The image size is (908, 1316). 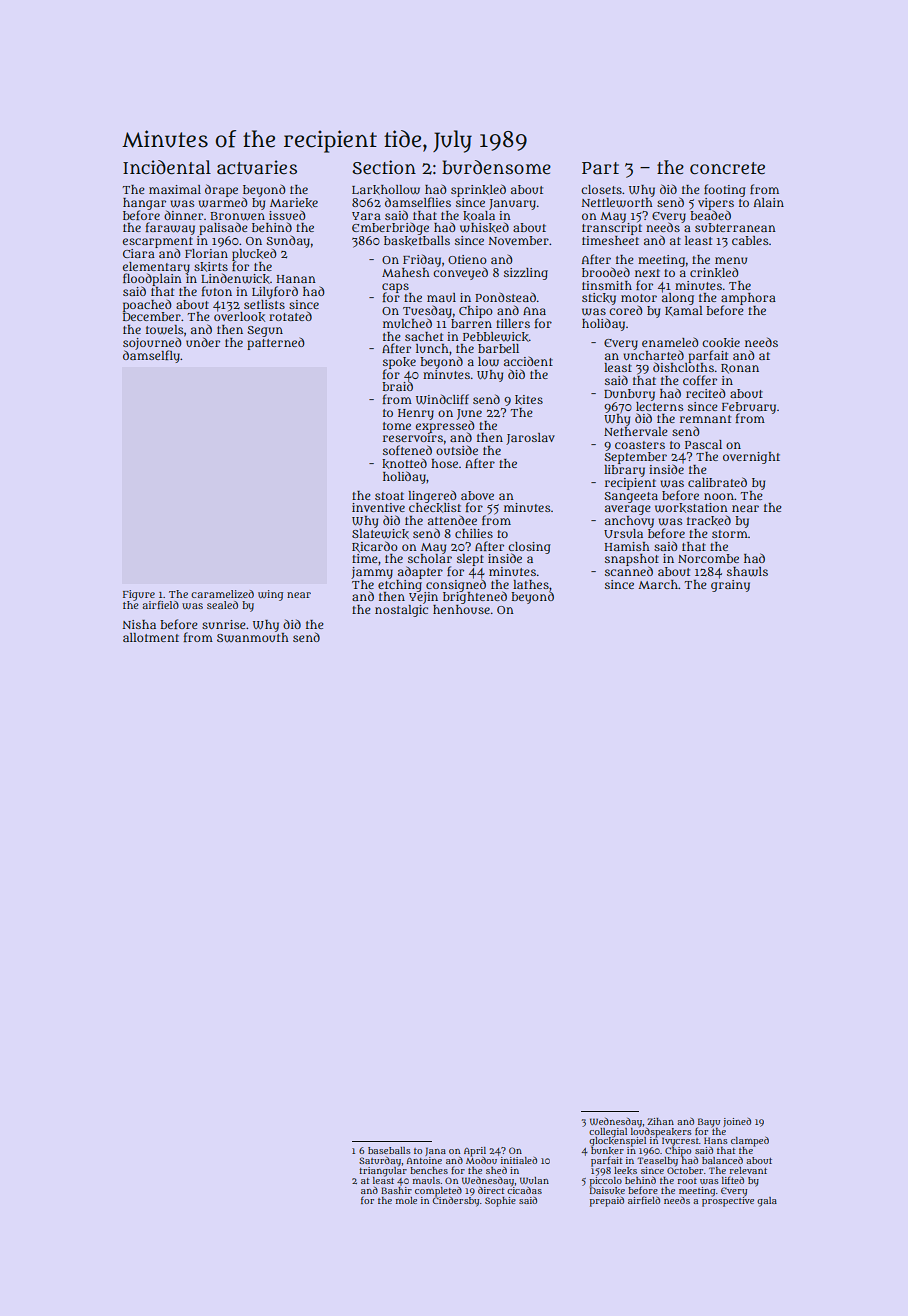 I want to click on wing, so click(x=270, y=595).
